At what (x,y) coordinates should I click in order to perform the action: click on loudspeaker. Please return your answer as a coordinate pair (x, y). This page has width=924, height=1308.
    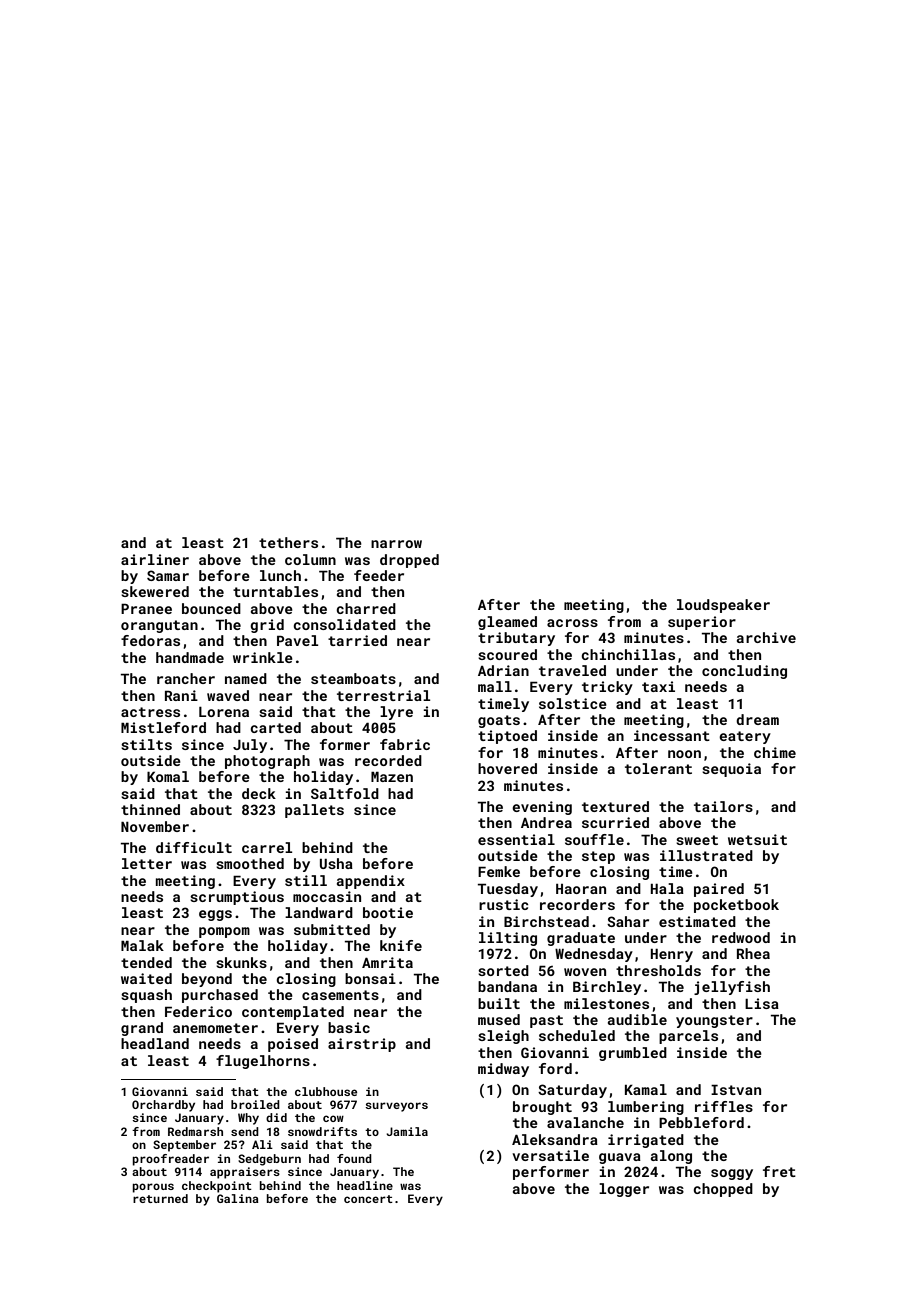
    Looking at the image, I should click on (723, 606).
